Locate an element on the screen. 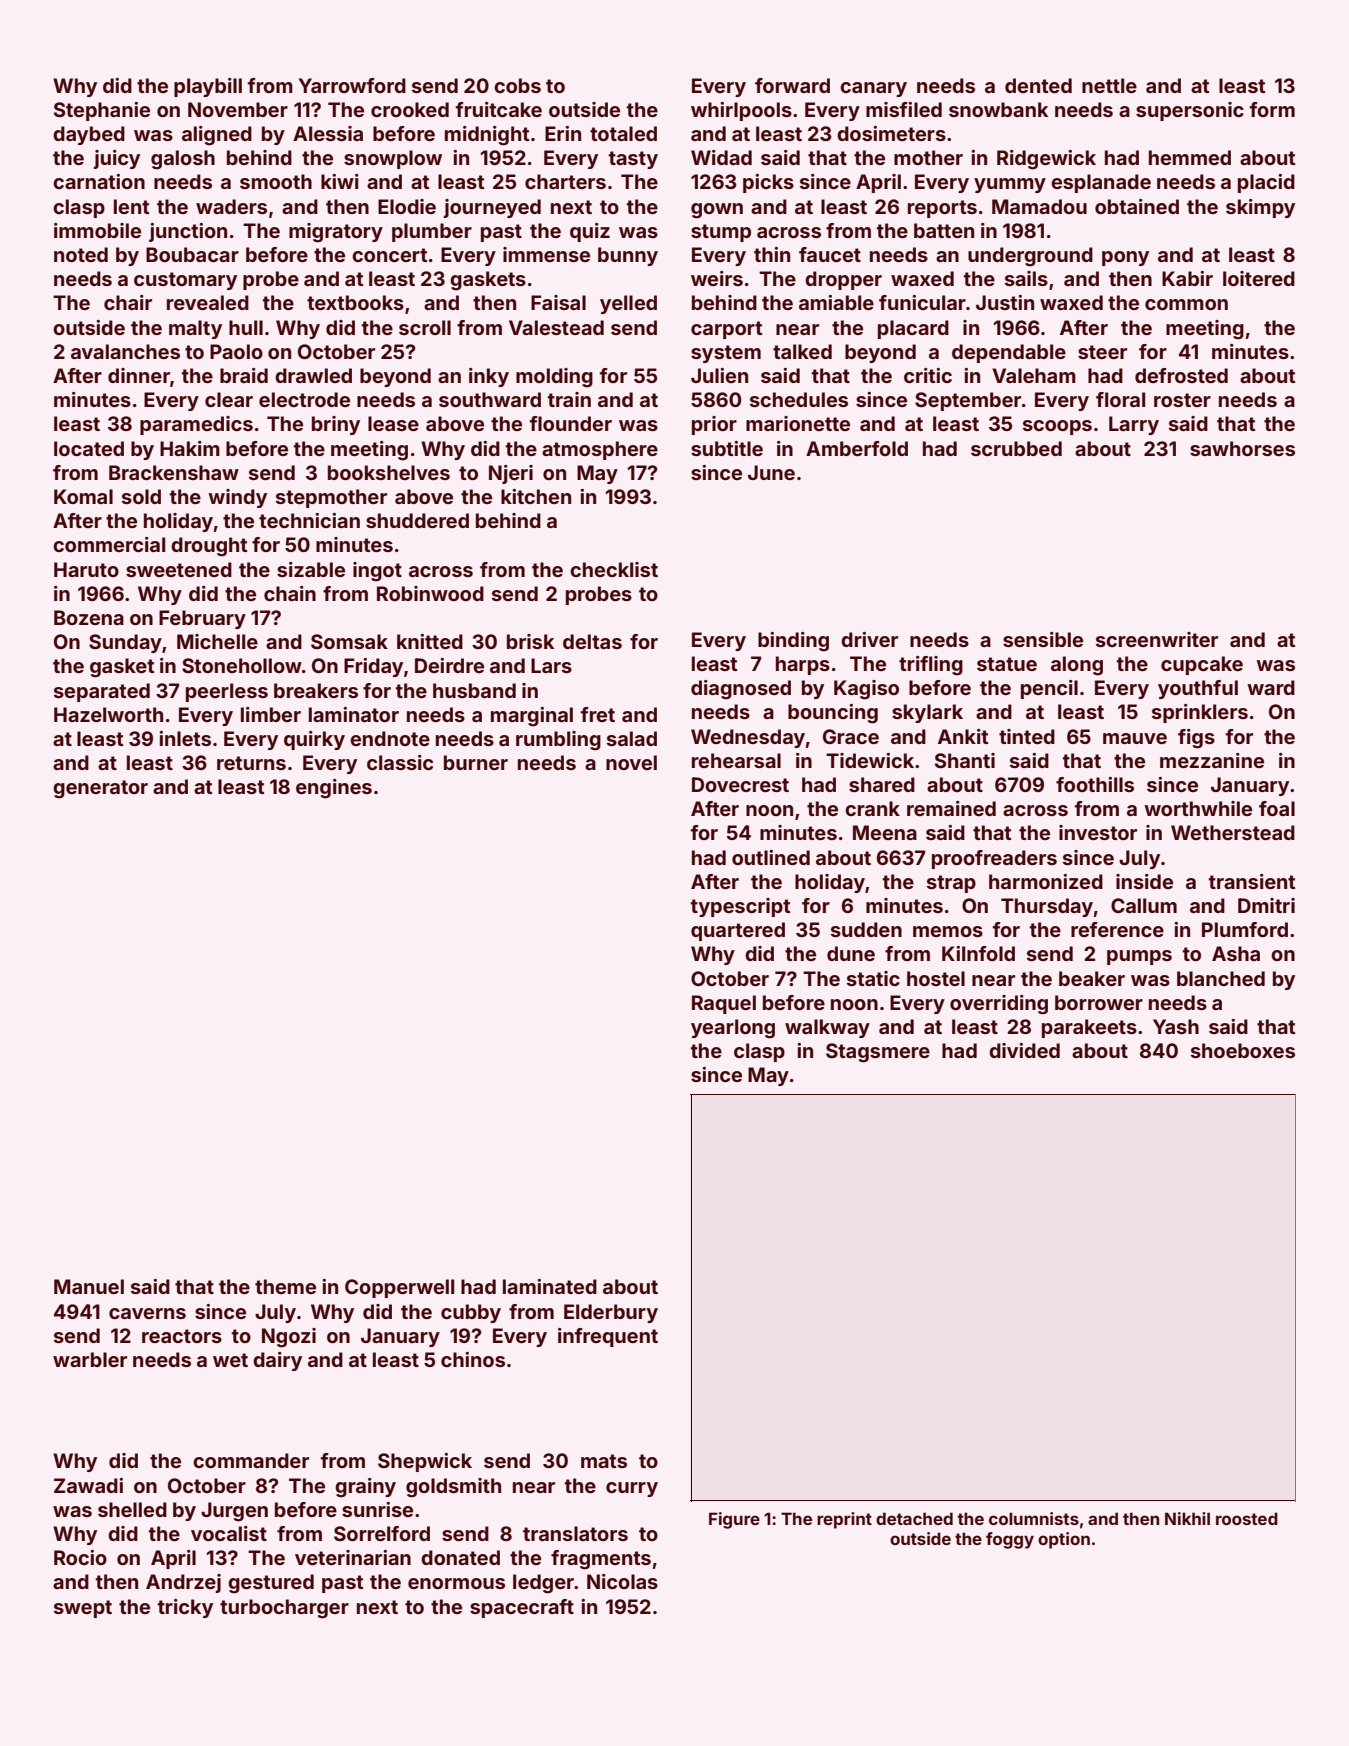  shoeboxes is located at coordinates (1243, 1050).
